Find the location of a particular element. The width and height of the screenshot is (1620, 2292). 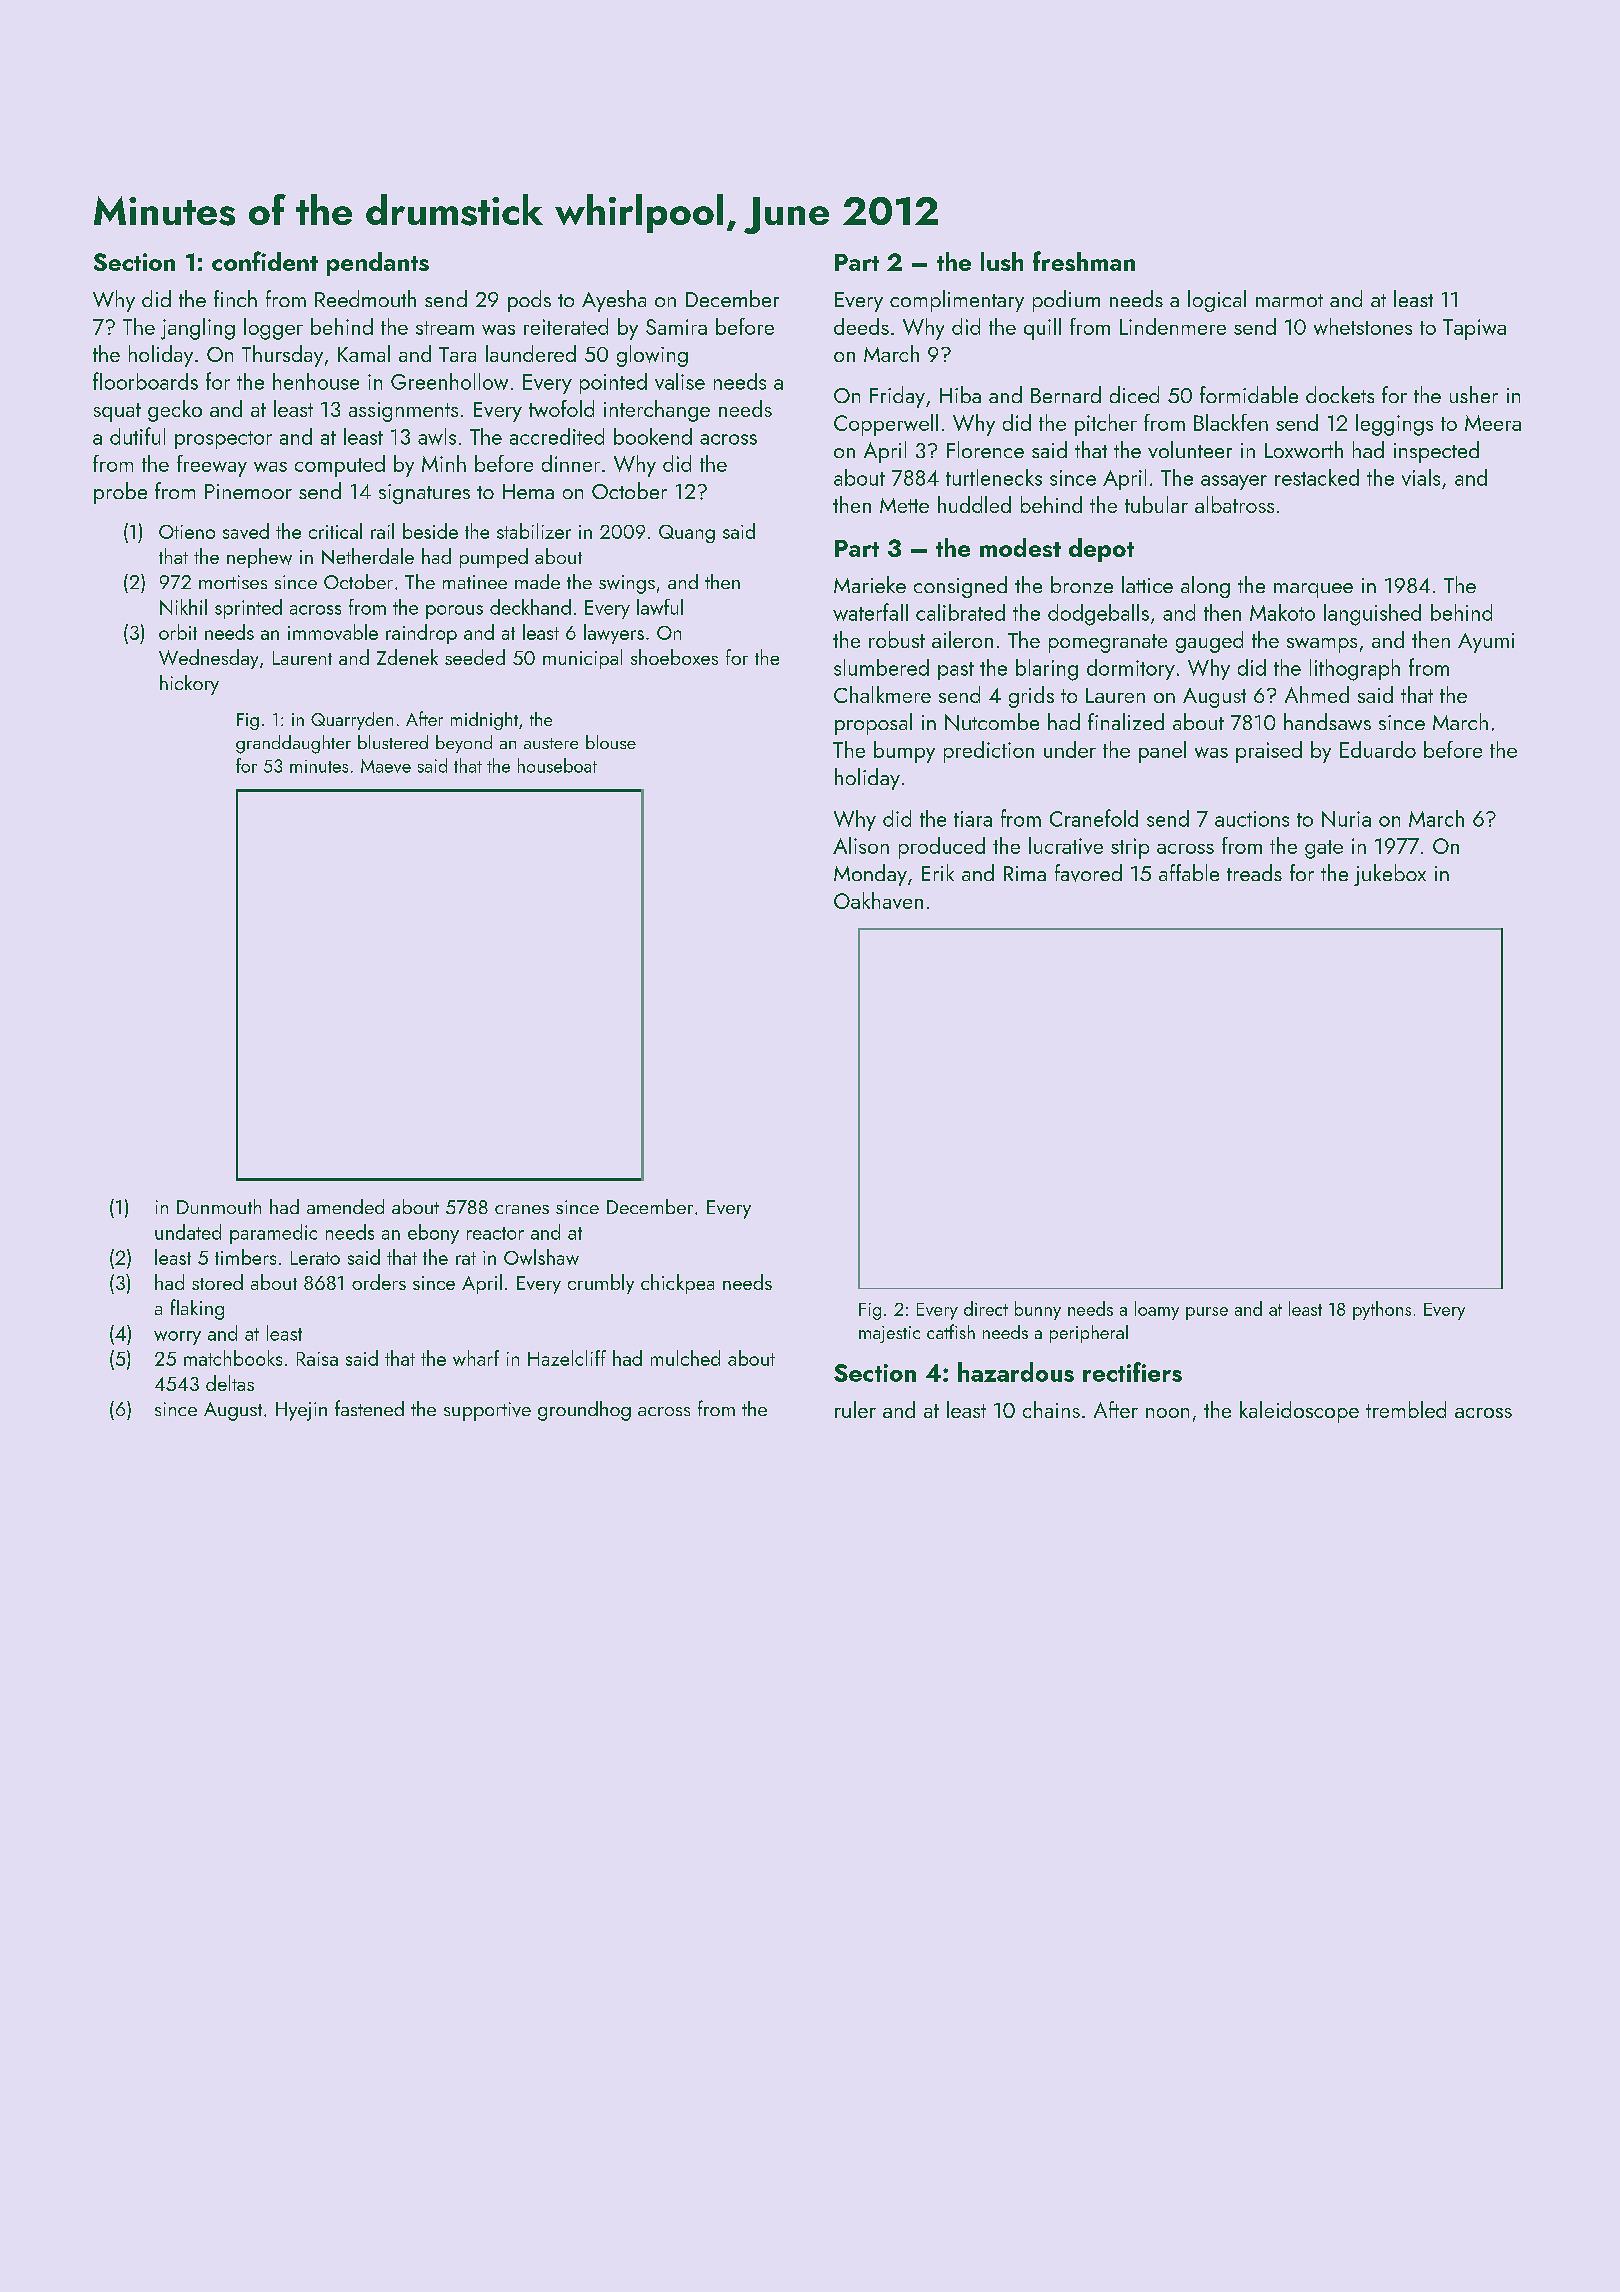

swings is located at coordinates (627, 584).
